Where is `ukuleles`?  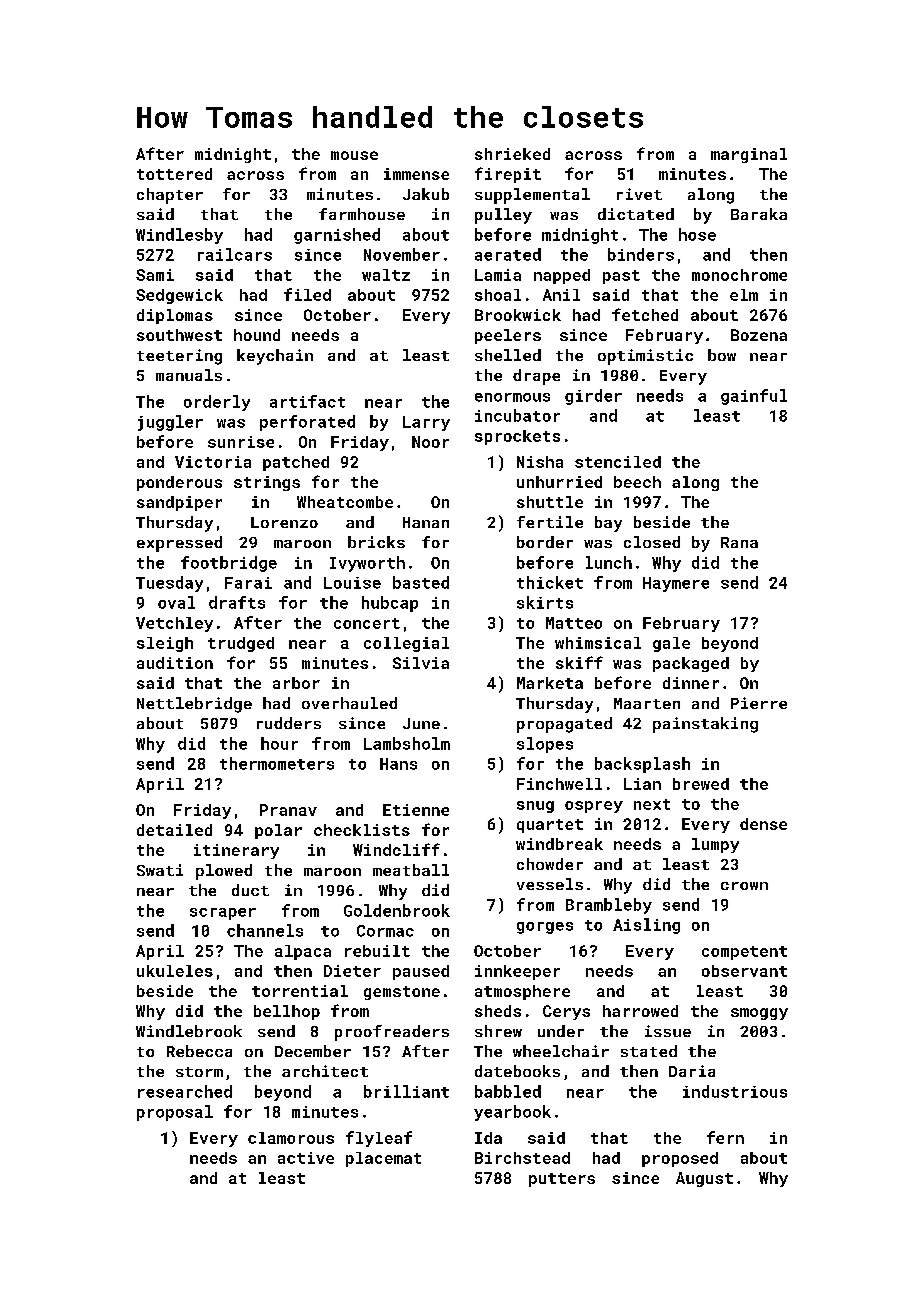
ukuleles is located at coordinates (175, 971).
